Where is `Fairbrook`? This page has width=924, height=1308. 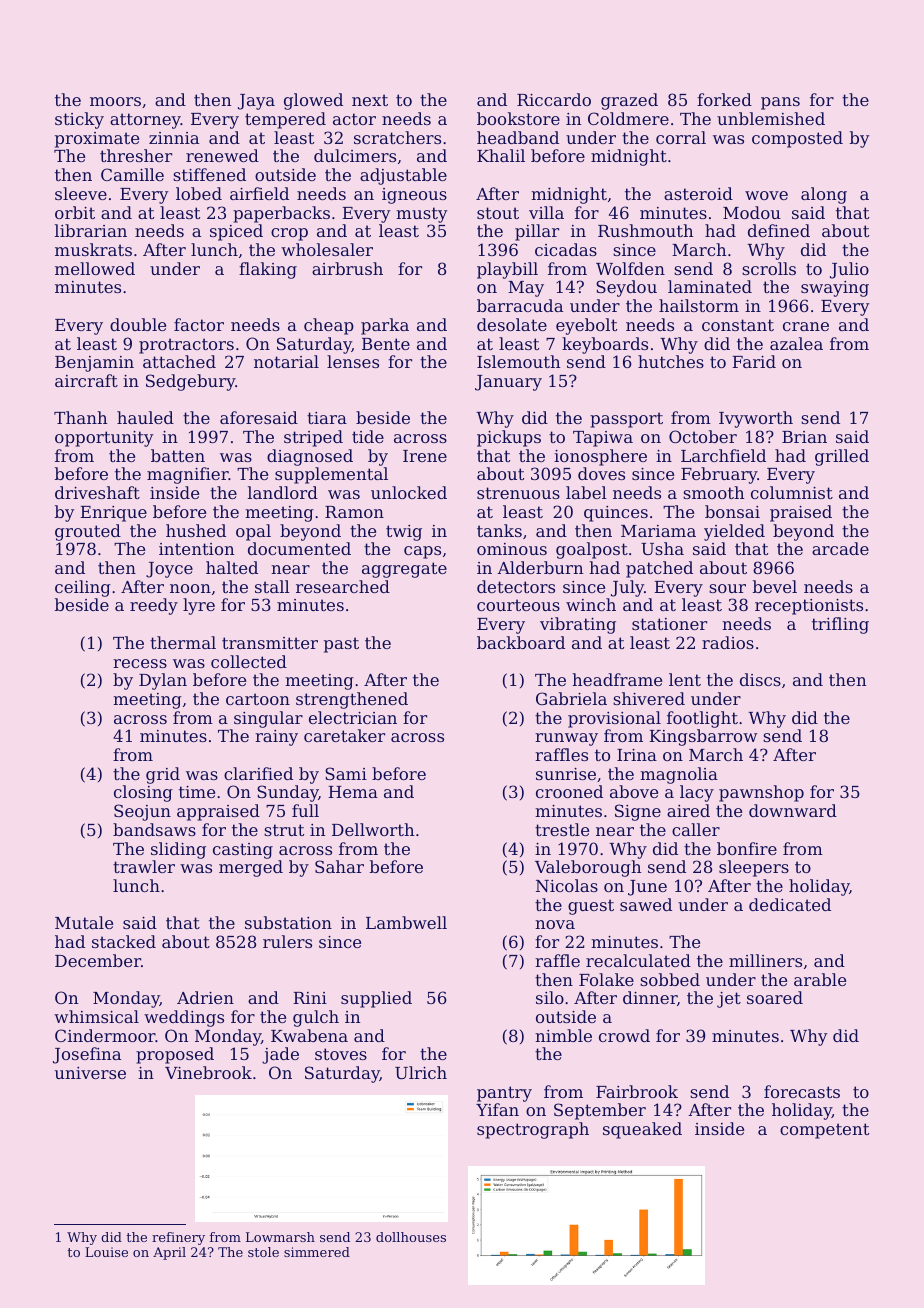 Fairbrook is located at coordinates (637, 1091).
